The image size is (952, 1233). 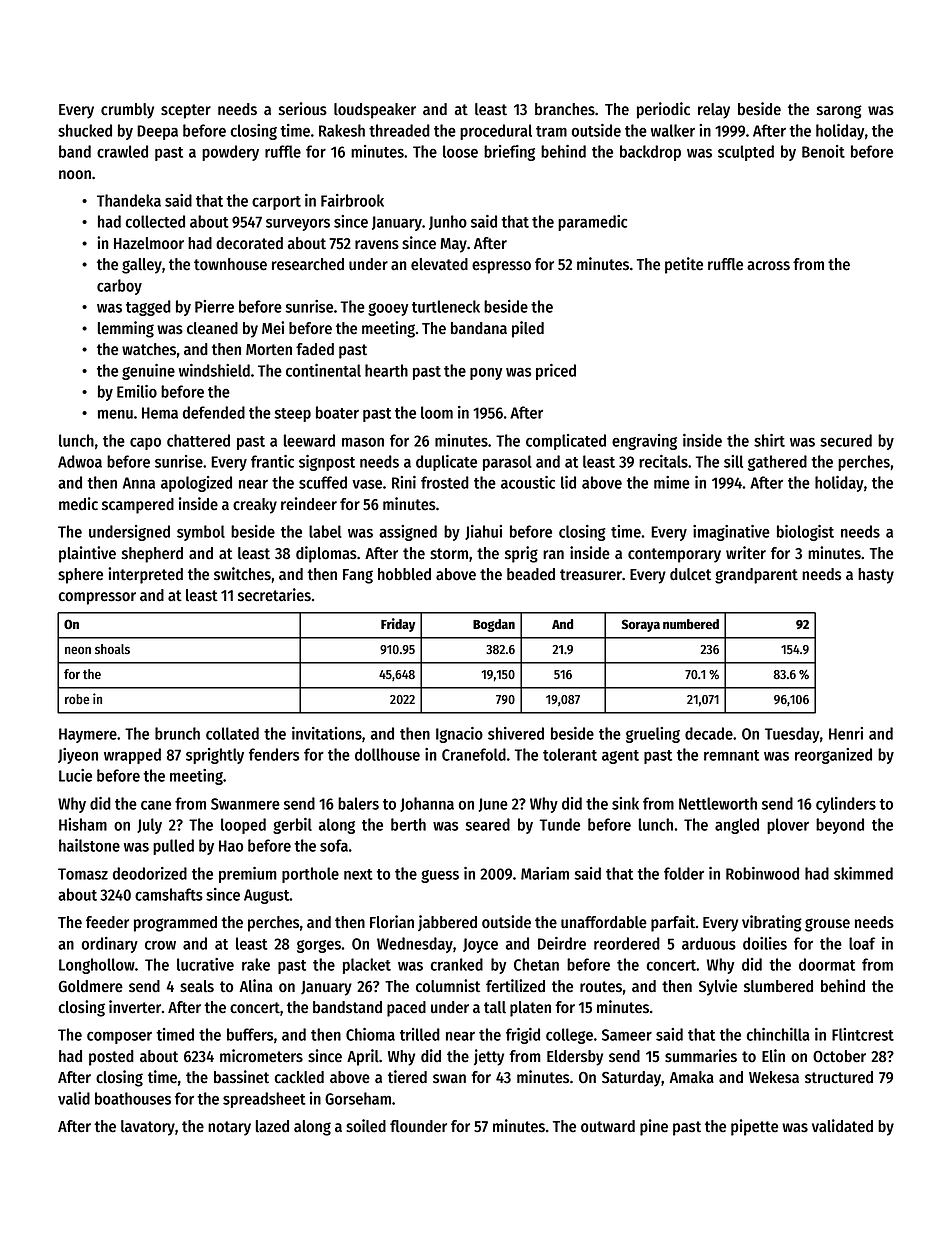 What do you see at coordinates (78, 650) in the image?
I see `neon` at bounding box center [78, 650].
